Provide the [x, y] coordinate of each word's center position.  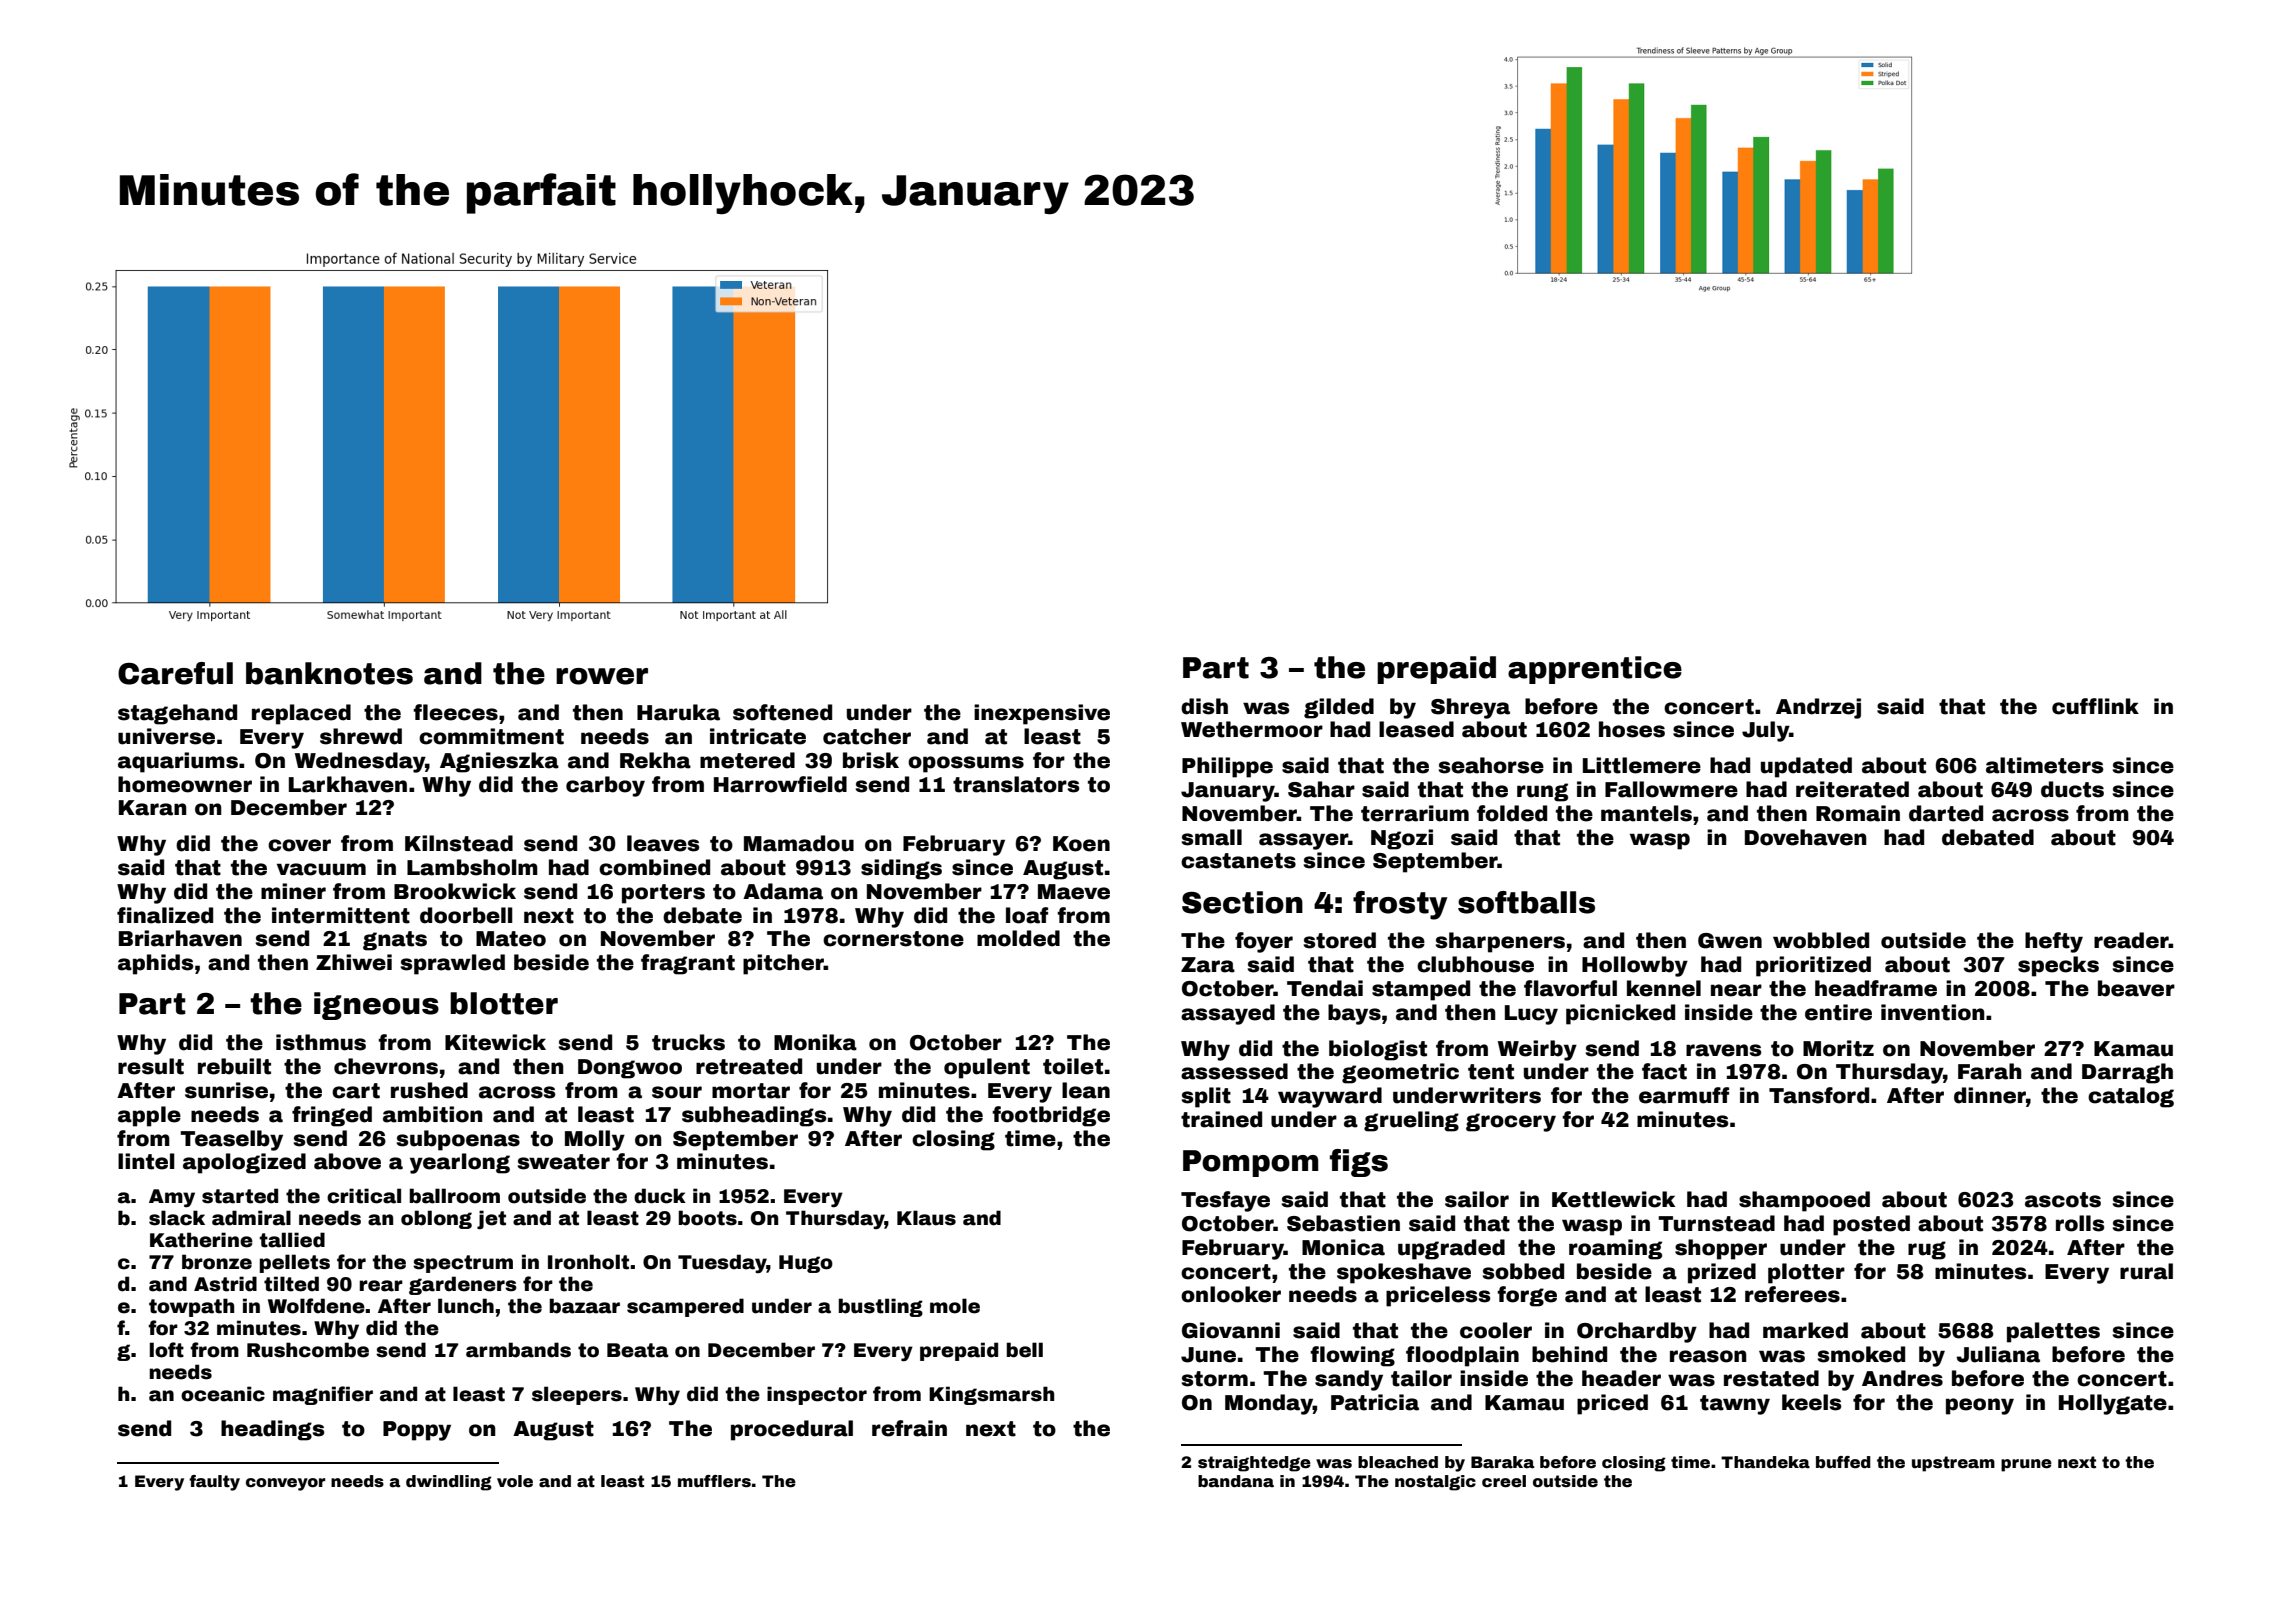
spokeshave [1404, 1273]
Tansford [1819, 1095]
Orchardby [1637, 1332]
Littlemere [1642, 765]
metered [747, 760]
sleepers [577, 1395]
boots [708, 1218]
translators [1016, 784]
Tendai [1325, 988]
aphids [156, 964]
